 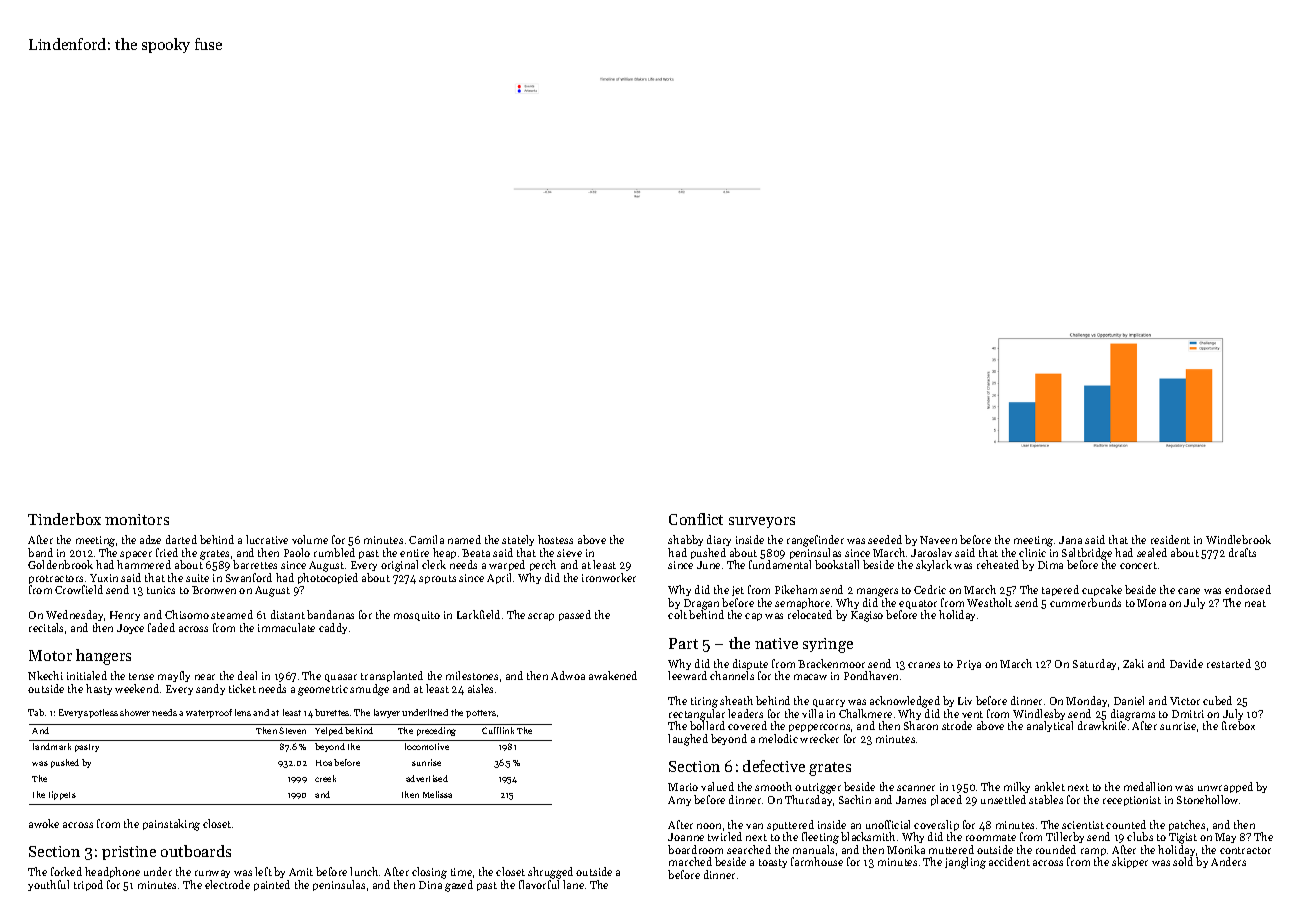 What do you see at coordinates (695, 849) in the image?
I see `boardroom` at bounding box center [695, 849].
